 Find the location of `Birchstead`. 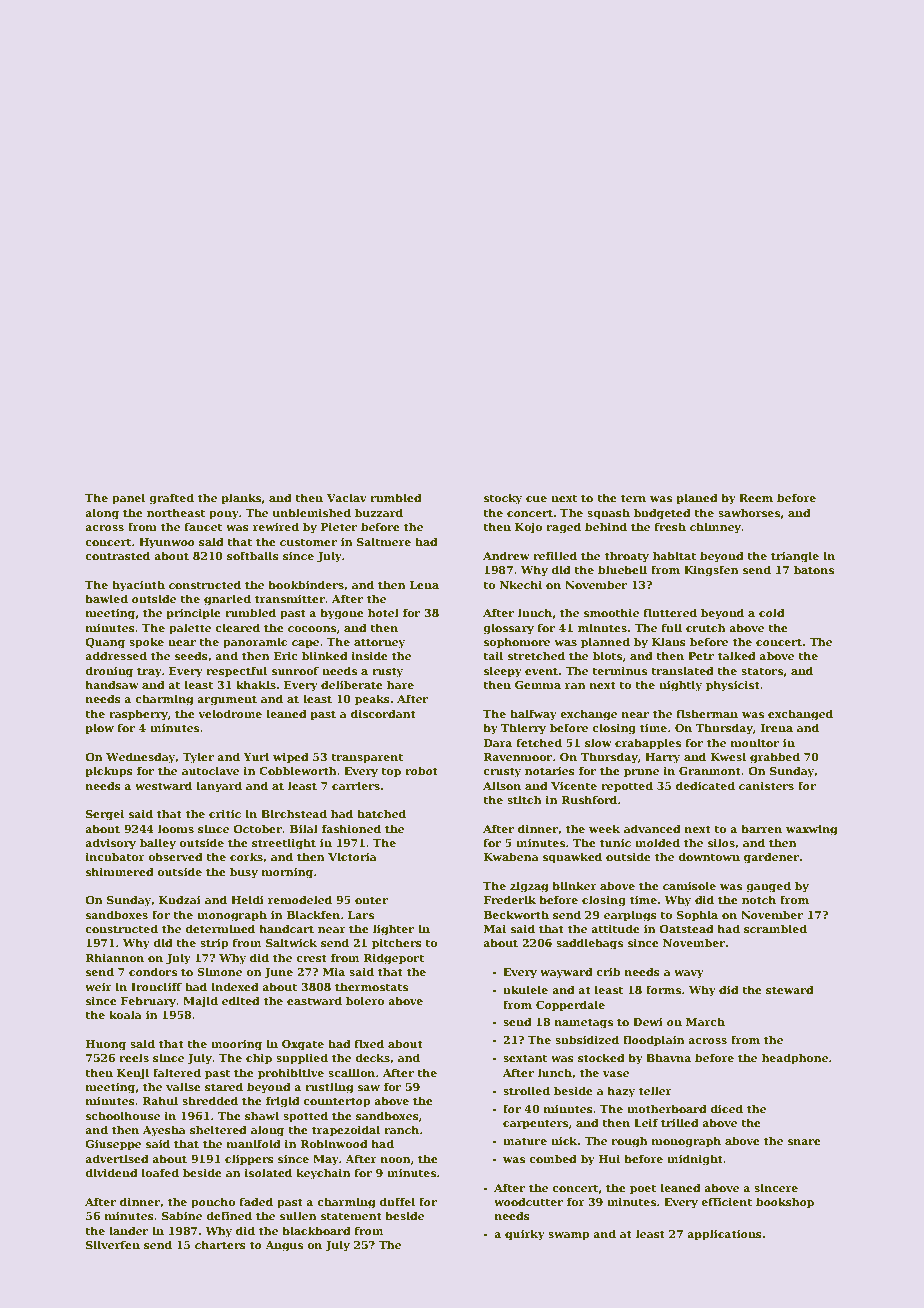

Birchstead is located at coordinates (294, 813).
